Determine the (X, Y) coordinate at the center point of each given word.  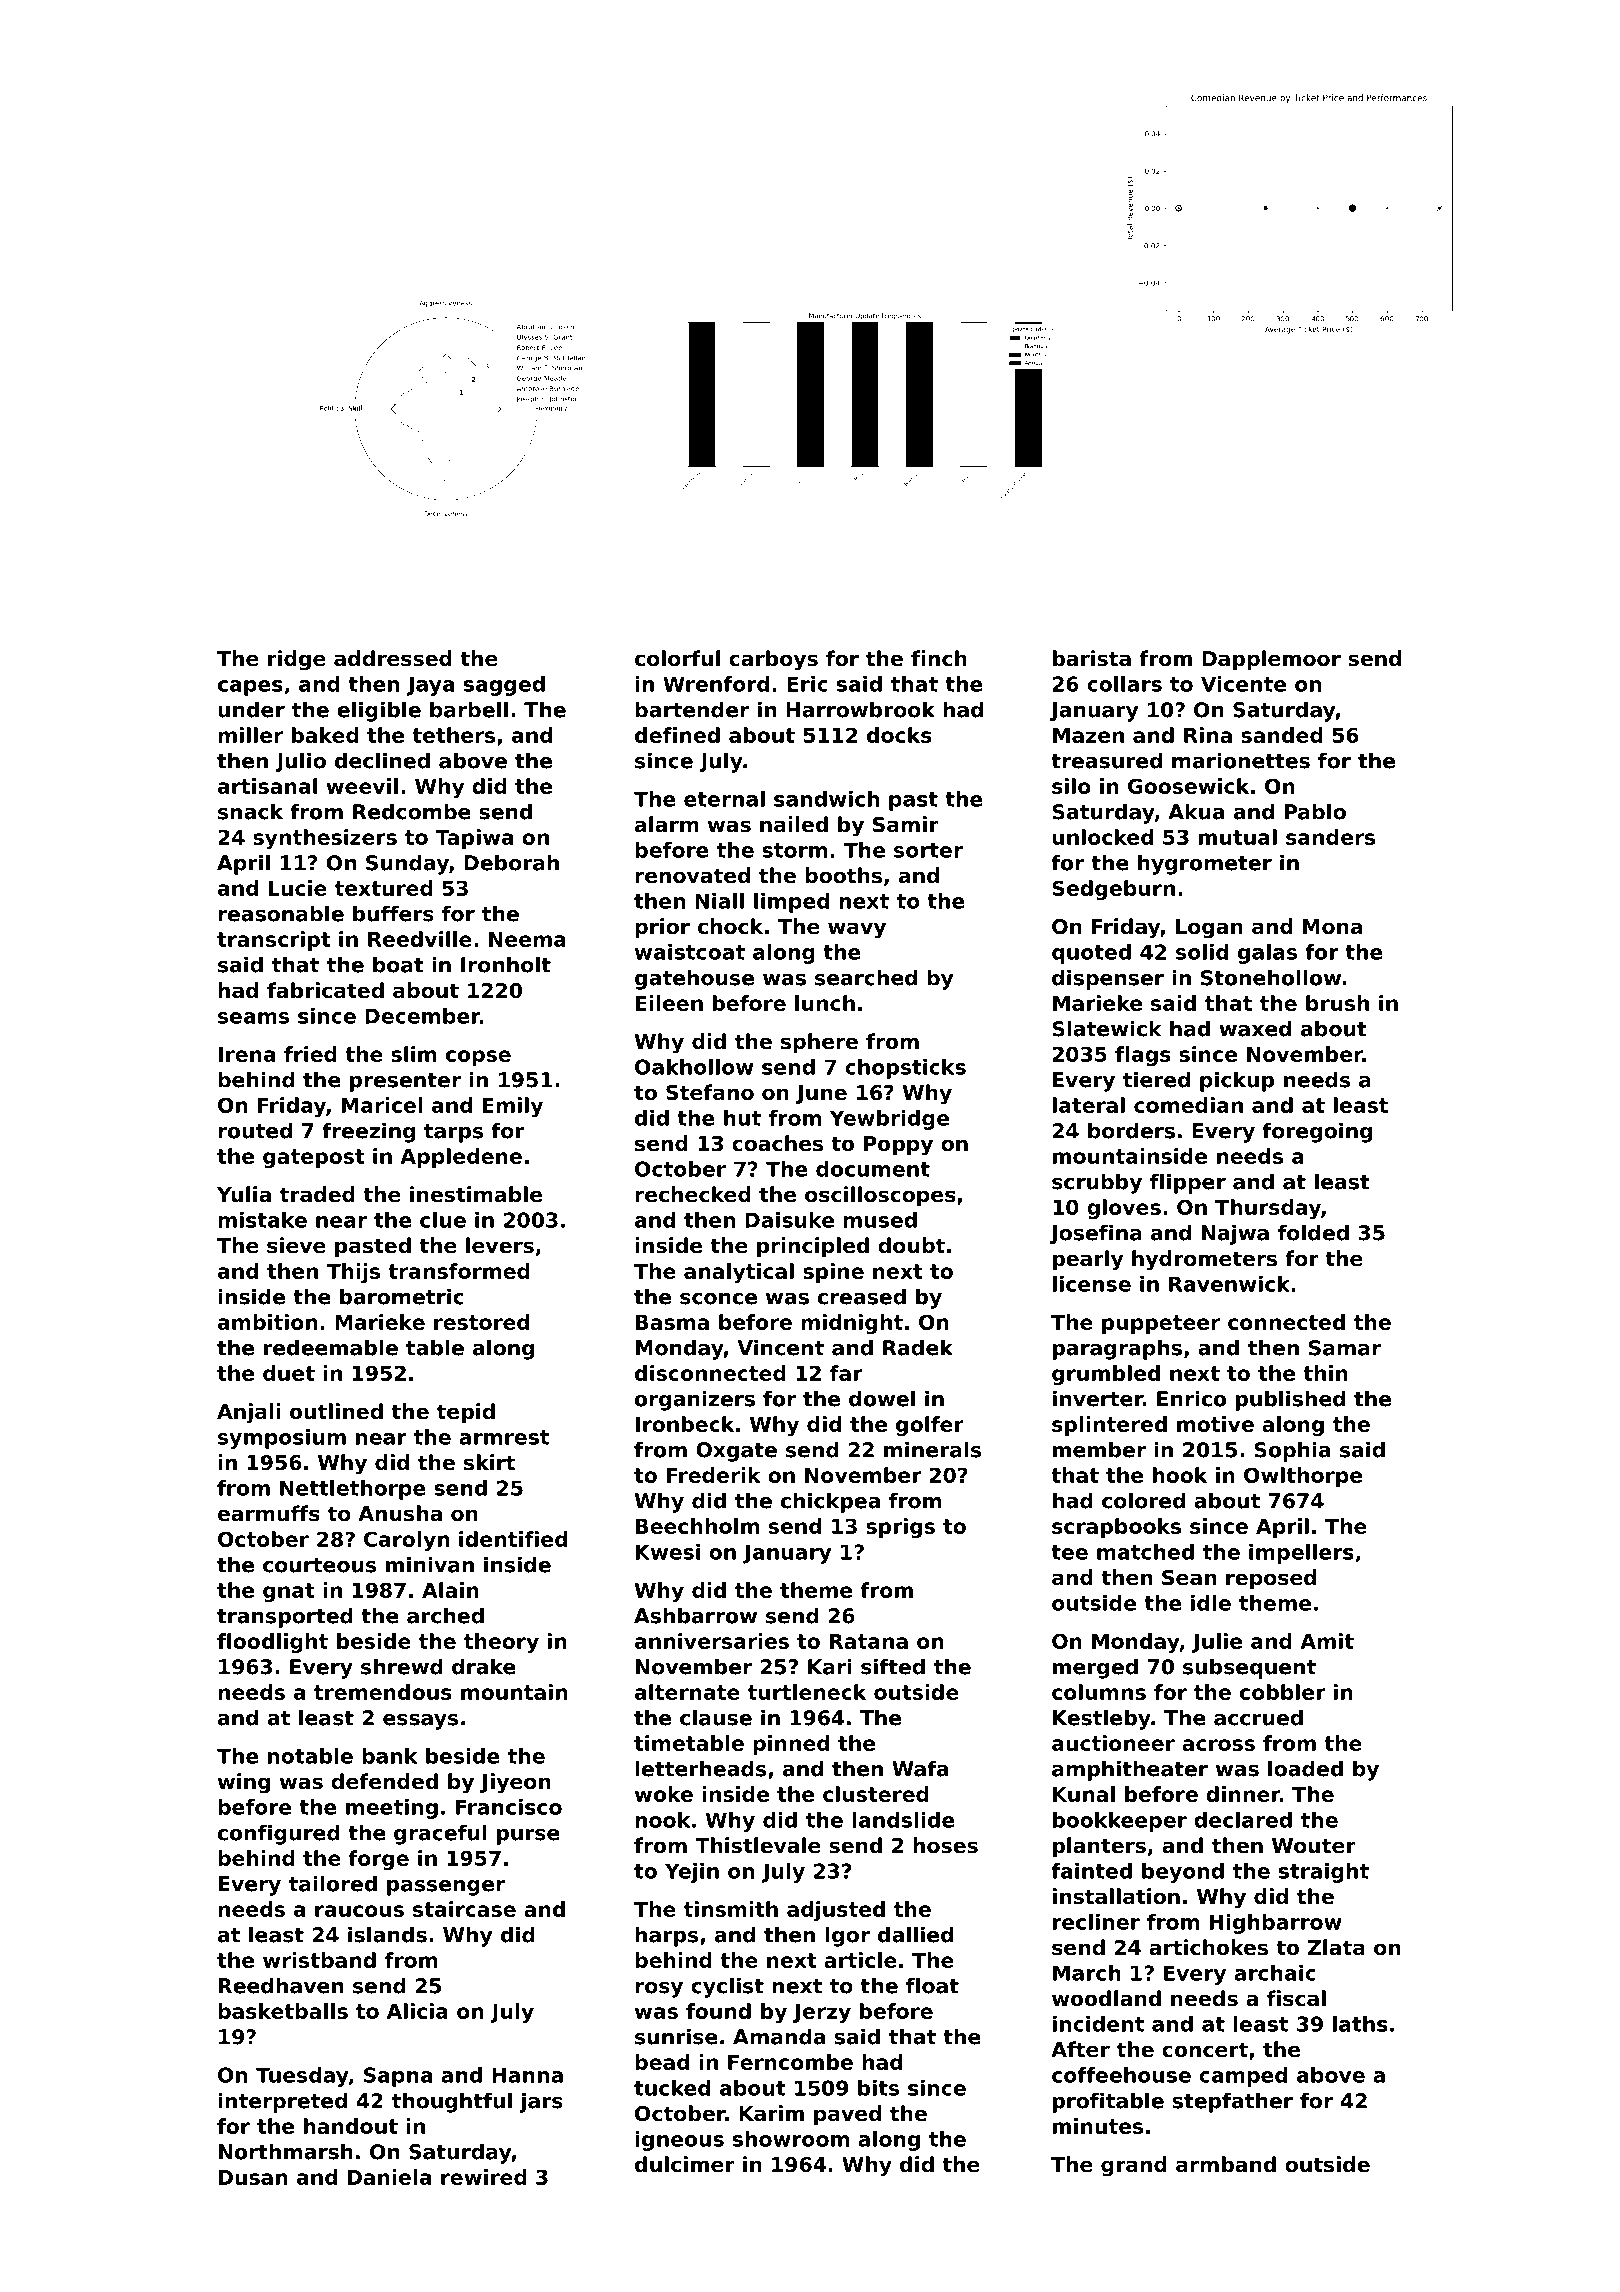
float (932, 1985)
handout (351, 2126)
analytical (739, 1273)
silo (1071, 786)
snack (250, 811)
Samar (1345, 1348)
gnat (289, 1592)
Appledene (461, 1158)
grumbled (1106, 1375)
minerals (932, 1449)
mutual (1238, 837)
